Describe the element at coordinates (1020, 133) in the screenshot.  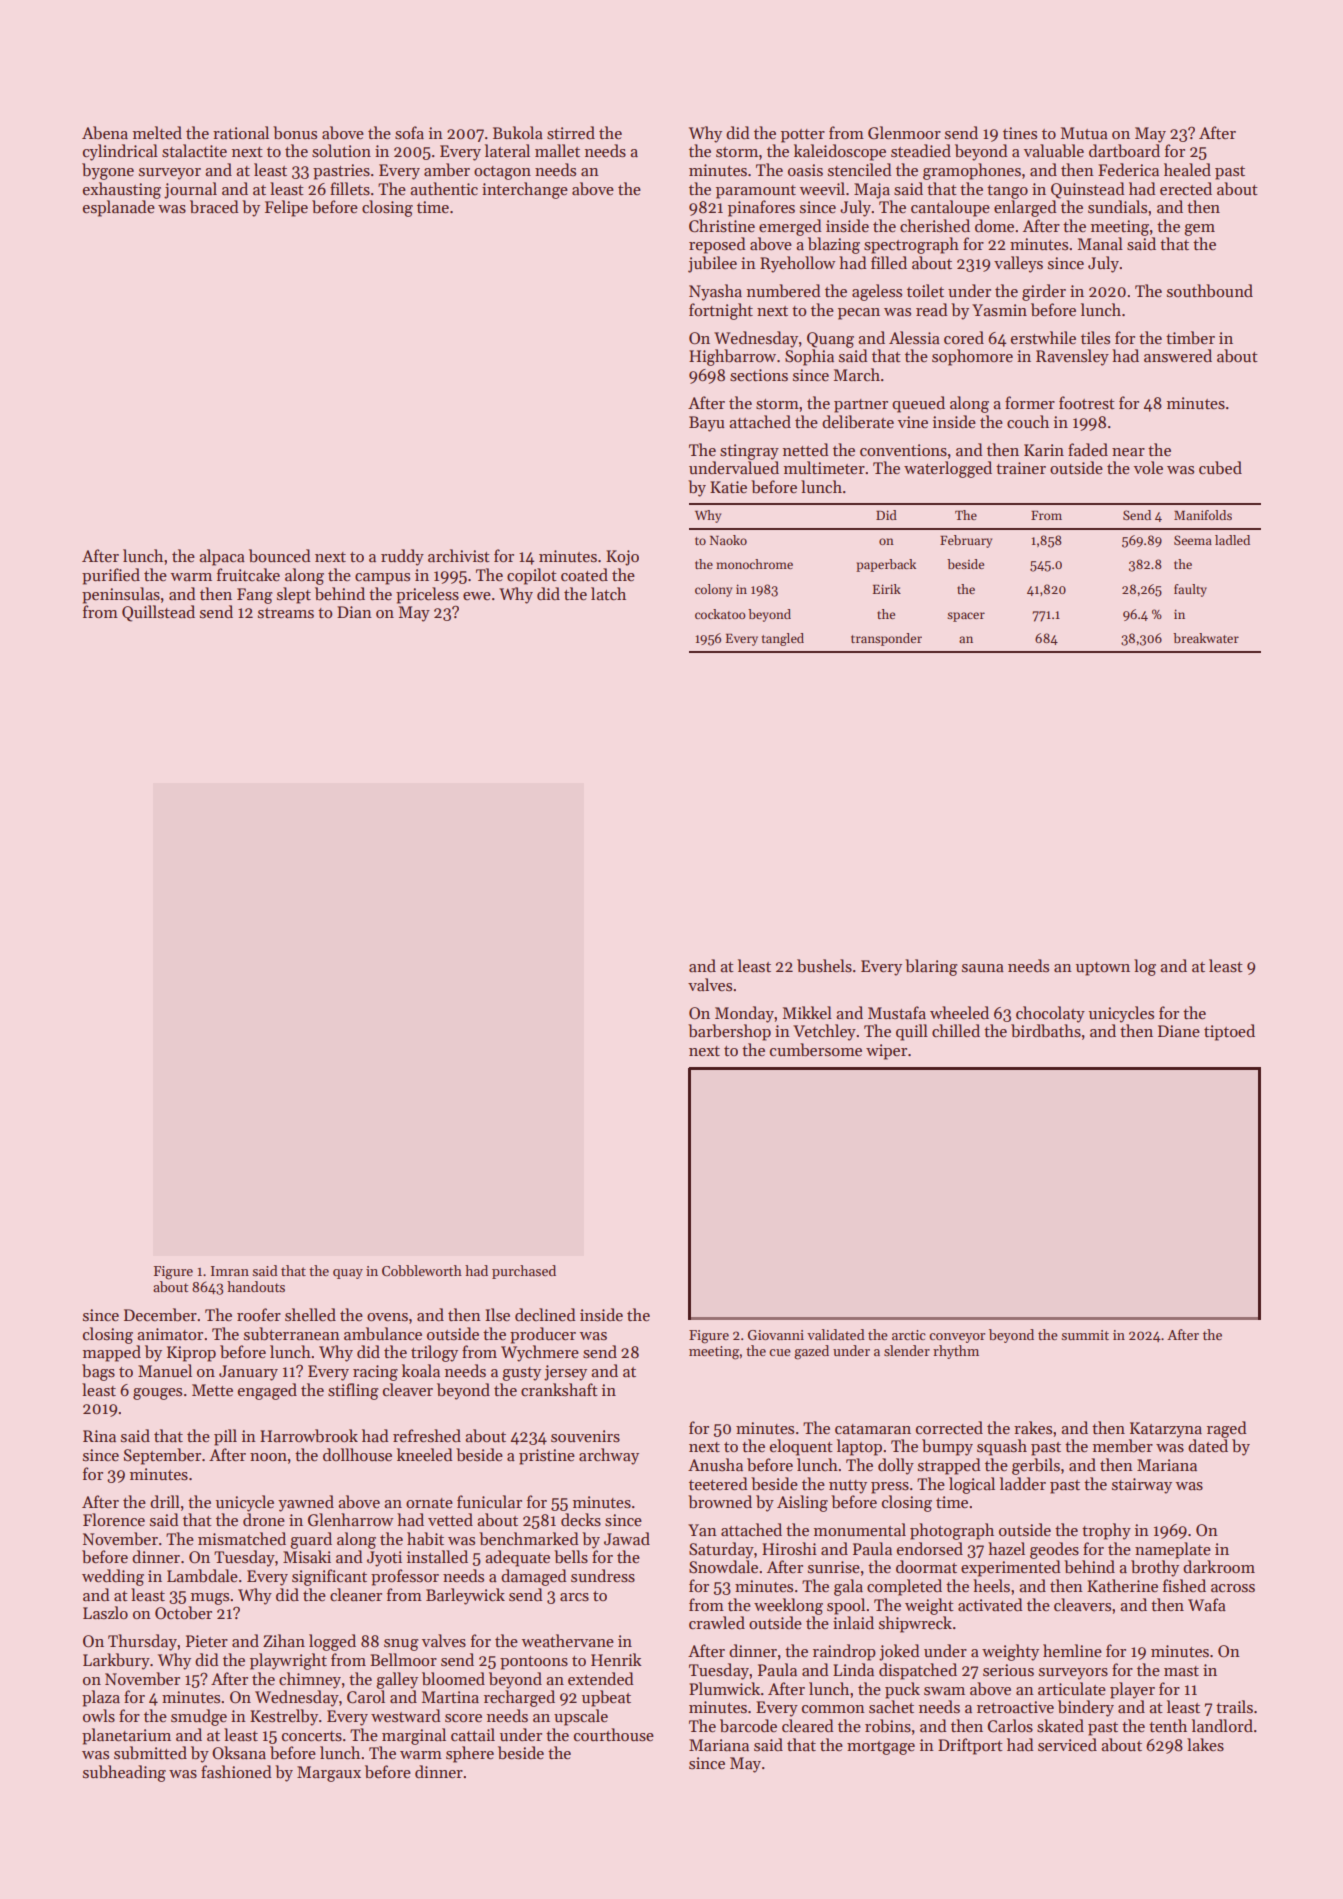
I see `tines` at that location.
